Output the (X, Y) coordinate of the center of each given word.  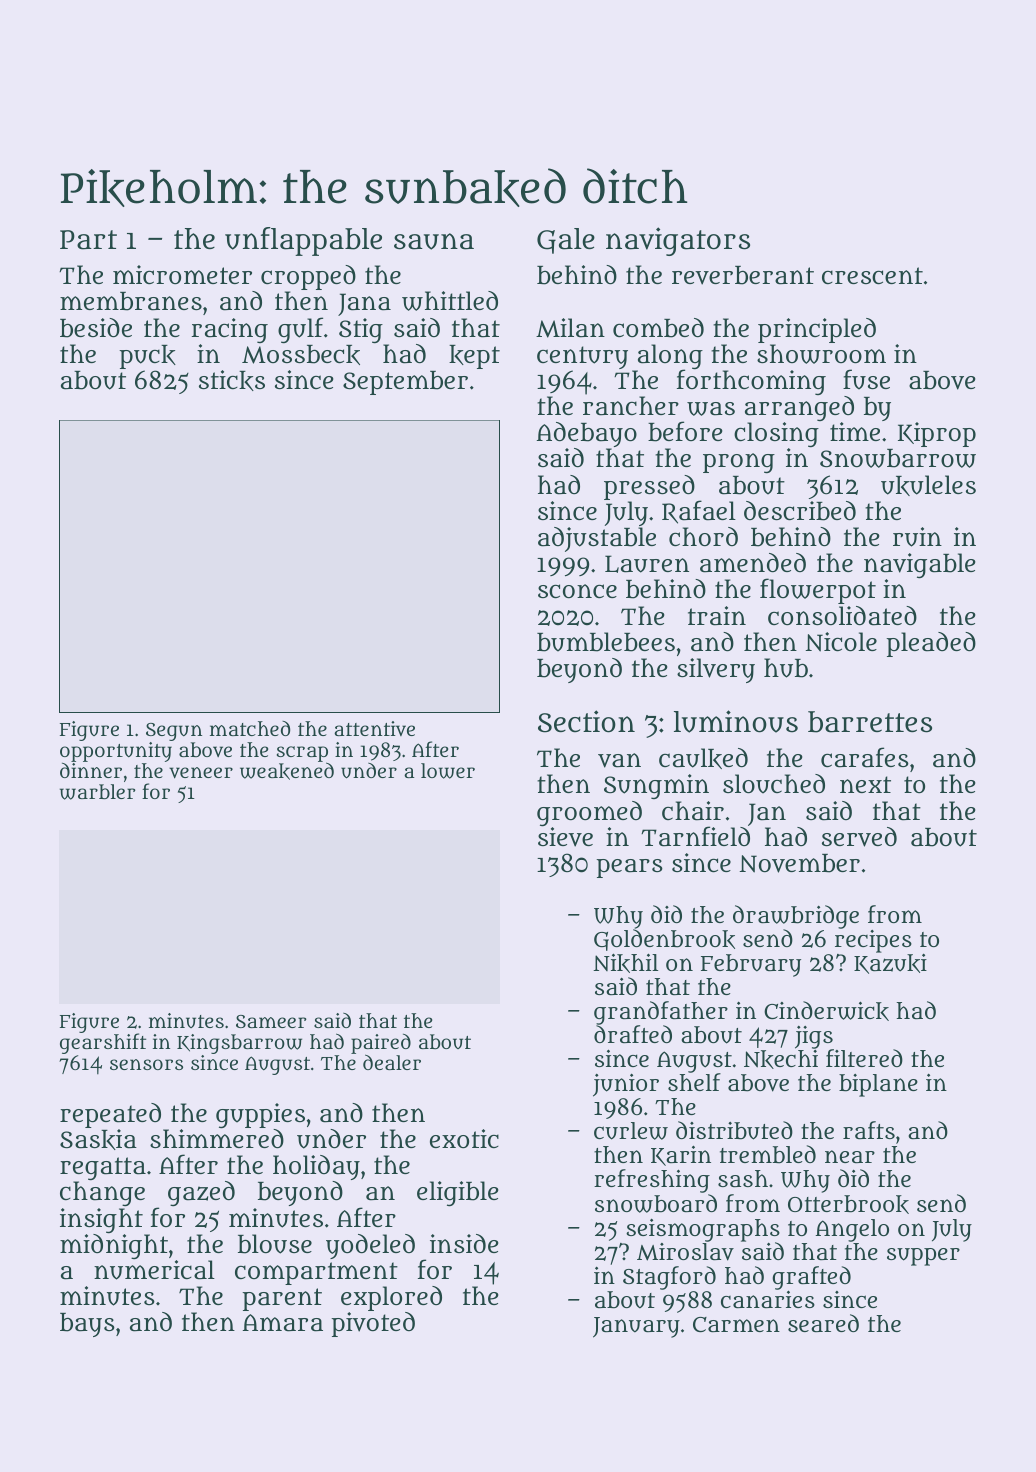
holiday (316, 1167)
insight (101, 1220)
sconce (577, 591)
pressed (649, 487)
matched (250, 728)
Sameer (271, 1021)
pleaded (931, 644)
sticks (232, 380)
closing (776, 435)
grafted (811, 1278)
